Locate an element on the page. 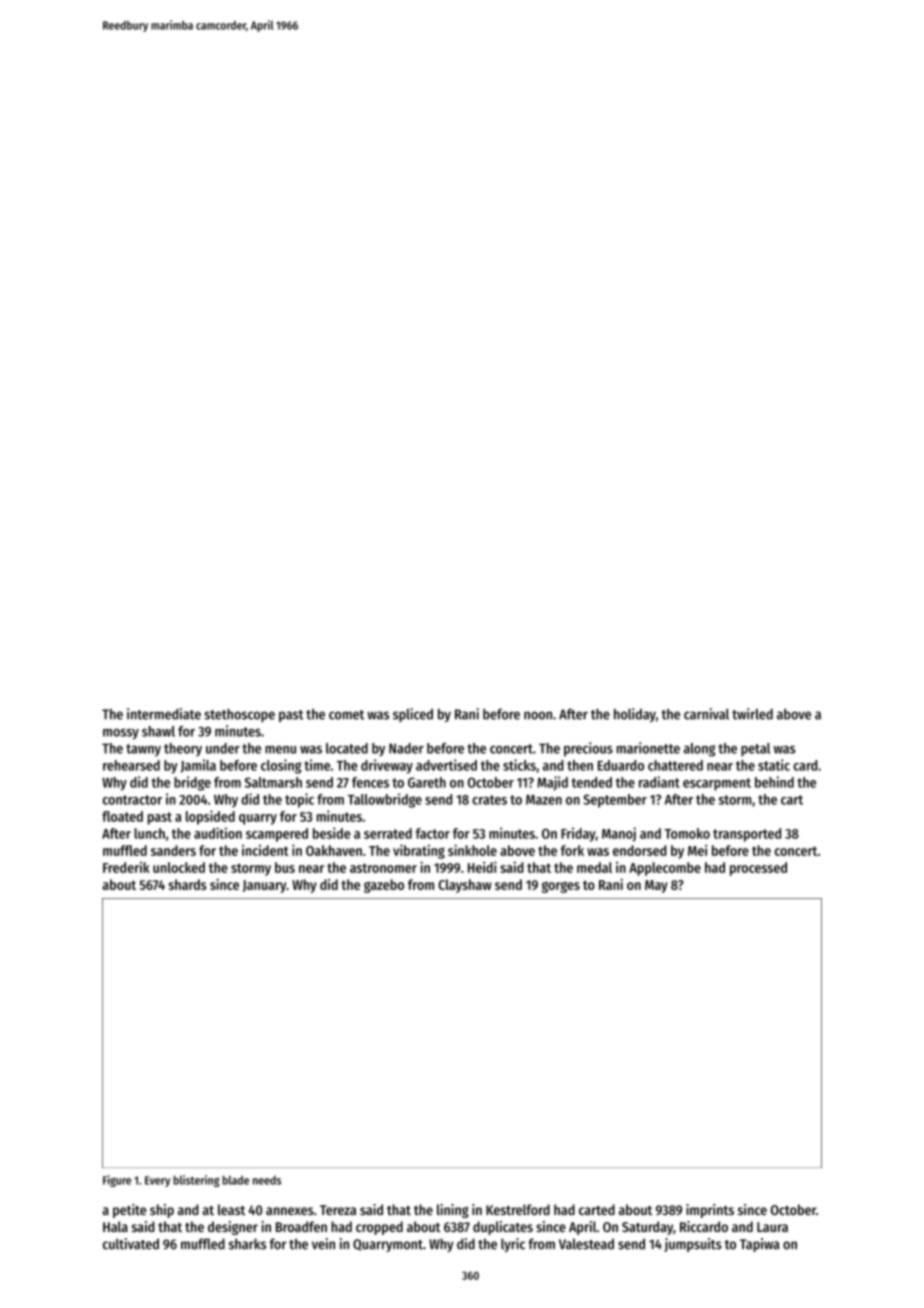  intermediate is located at coordinates (164, 714).
